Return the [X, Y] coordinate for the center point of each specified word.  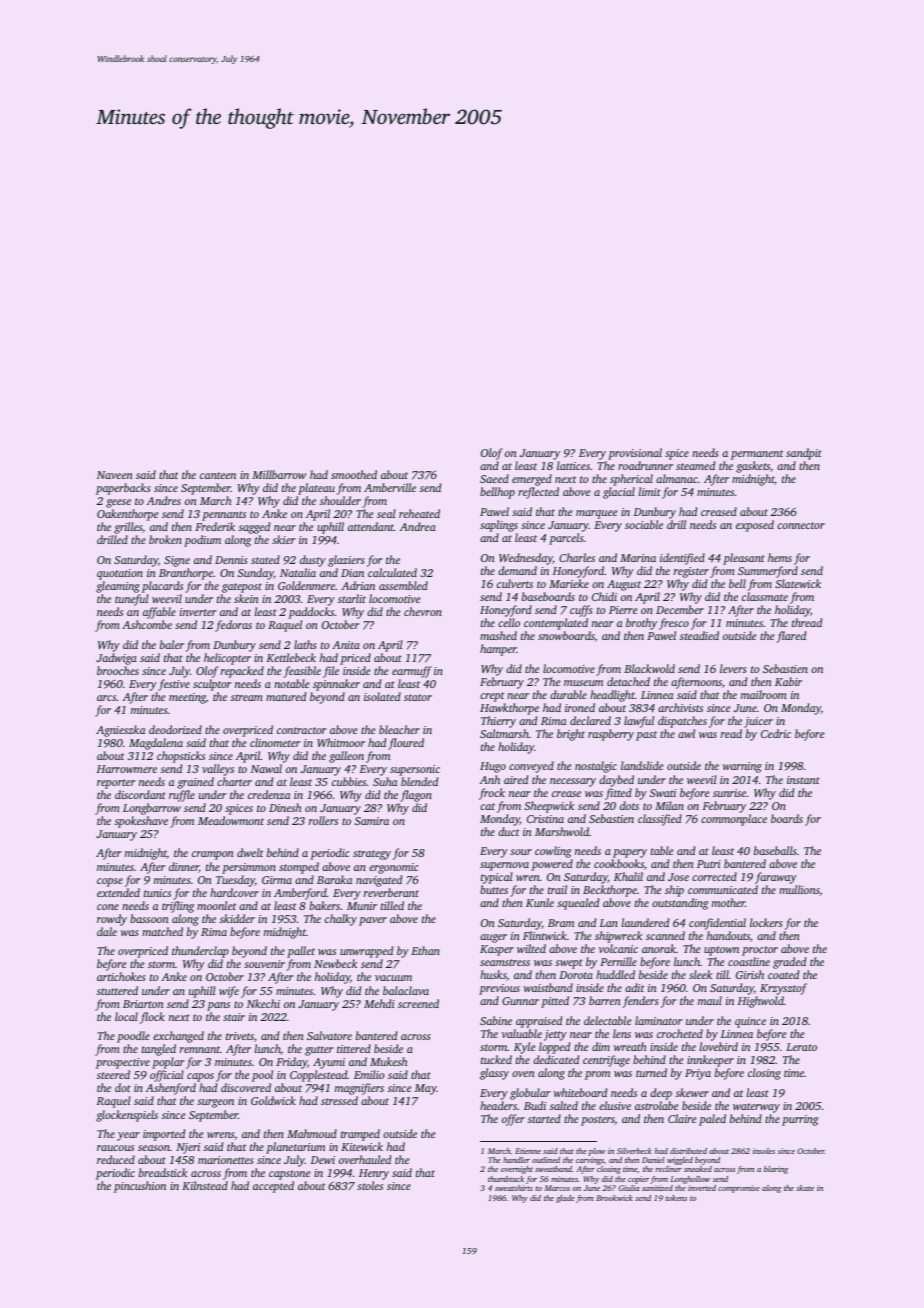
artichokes [121, 976]
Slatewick [798, 583]
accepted [273, 1187]
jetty [555, 1035]
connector [801, 525]
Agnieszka [121, 731]
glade [565, 1199]
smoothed [354, 474]
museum [583, 683]
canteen [218, 475]
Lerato [801, 1047]
